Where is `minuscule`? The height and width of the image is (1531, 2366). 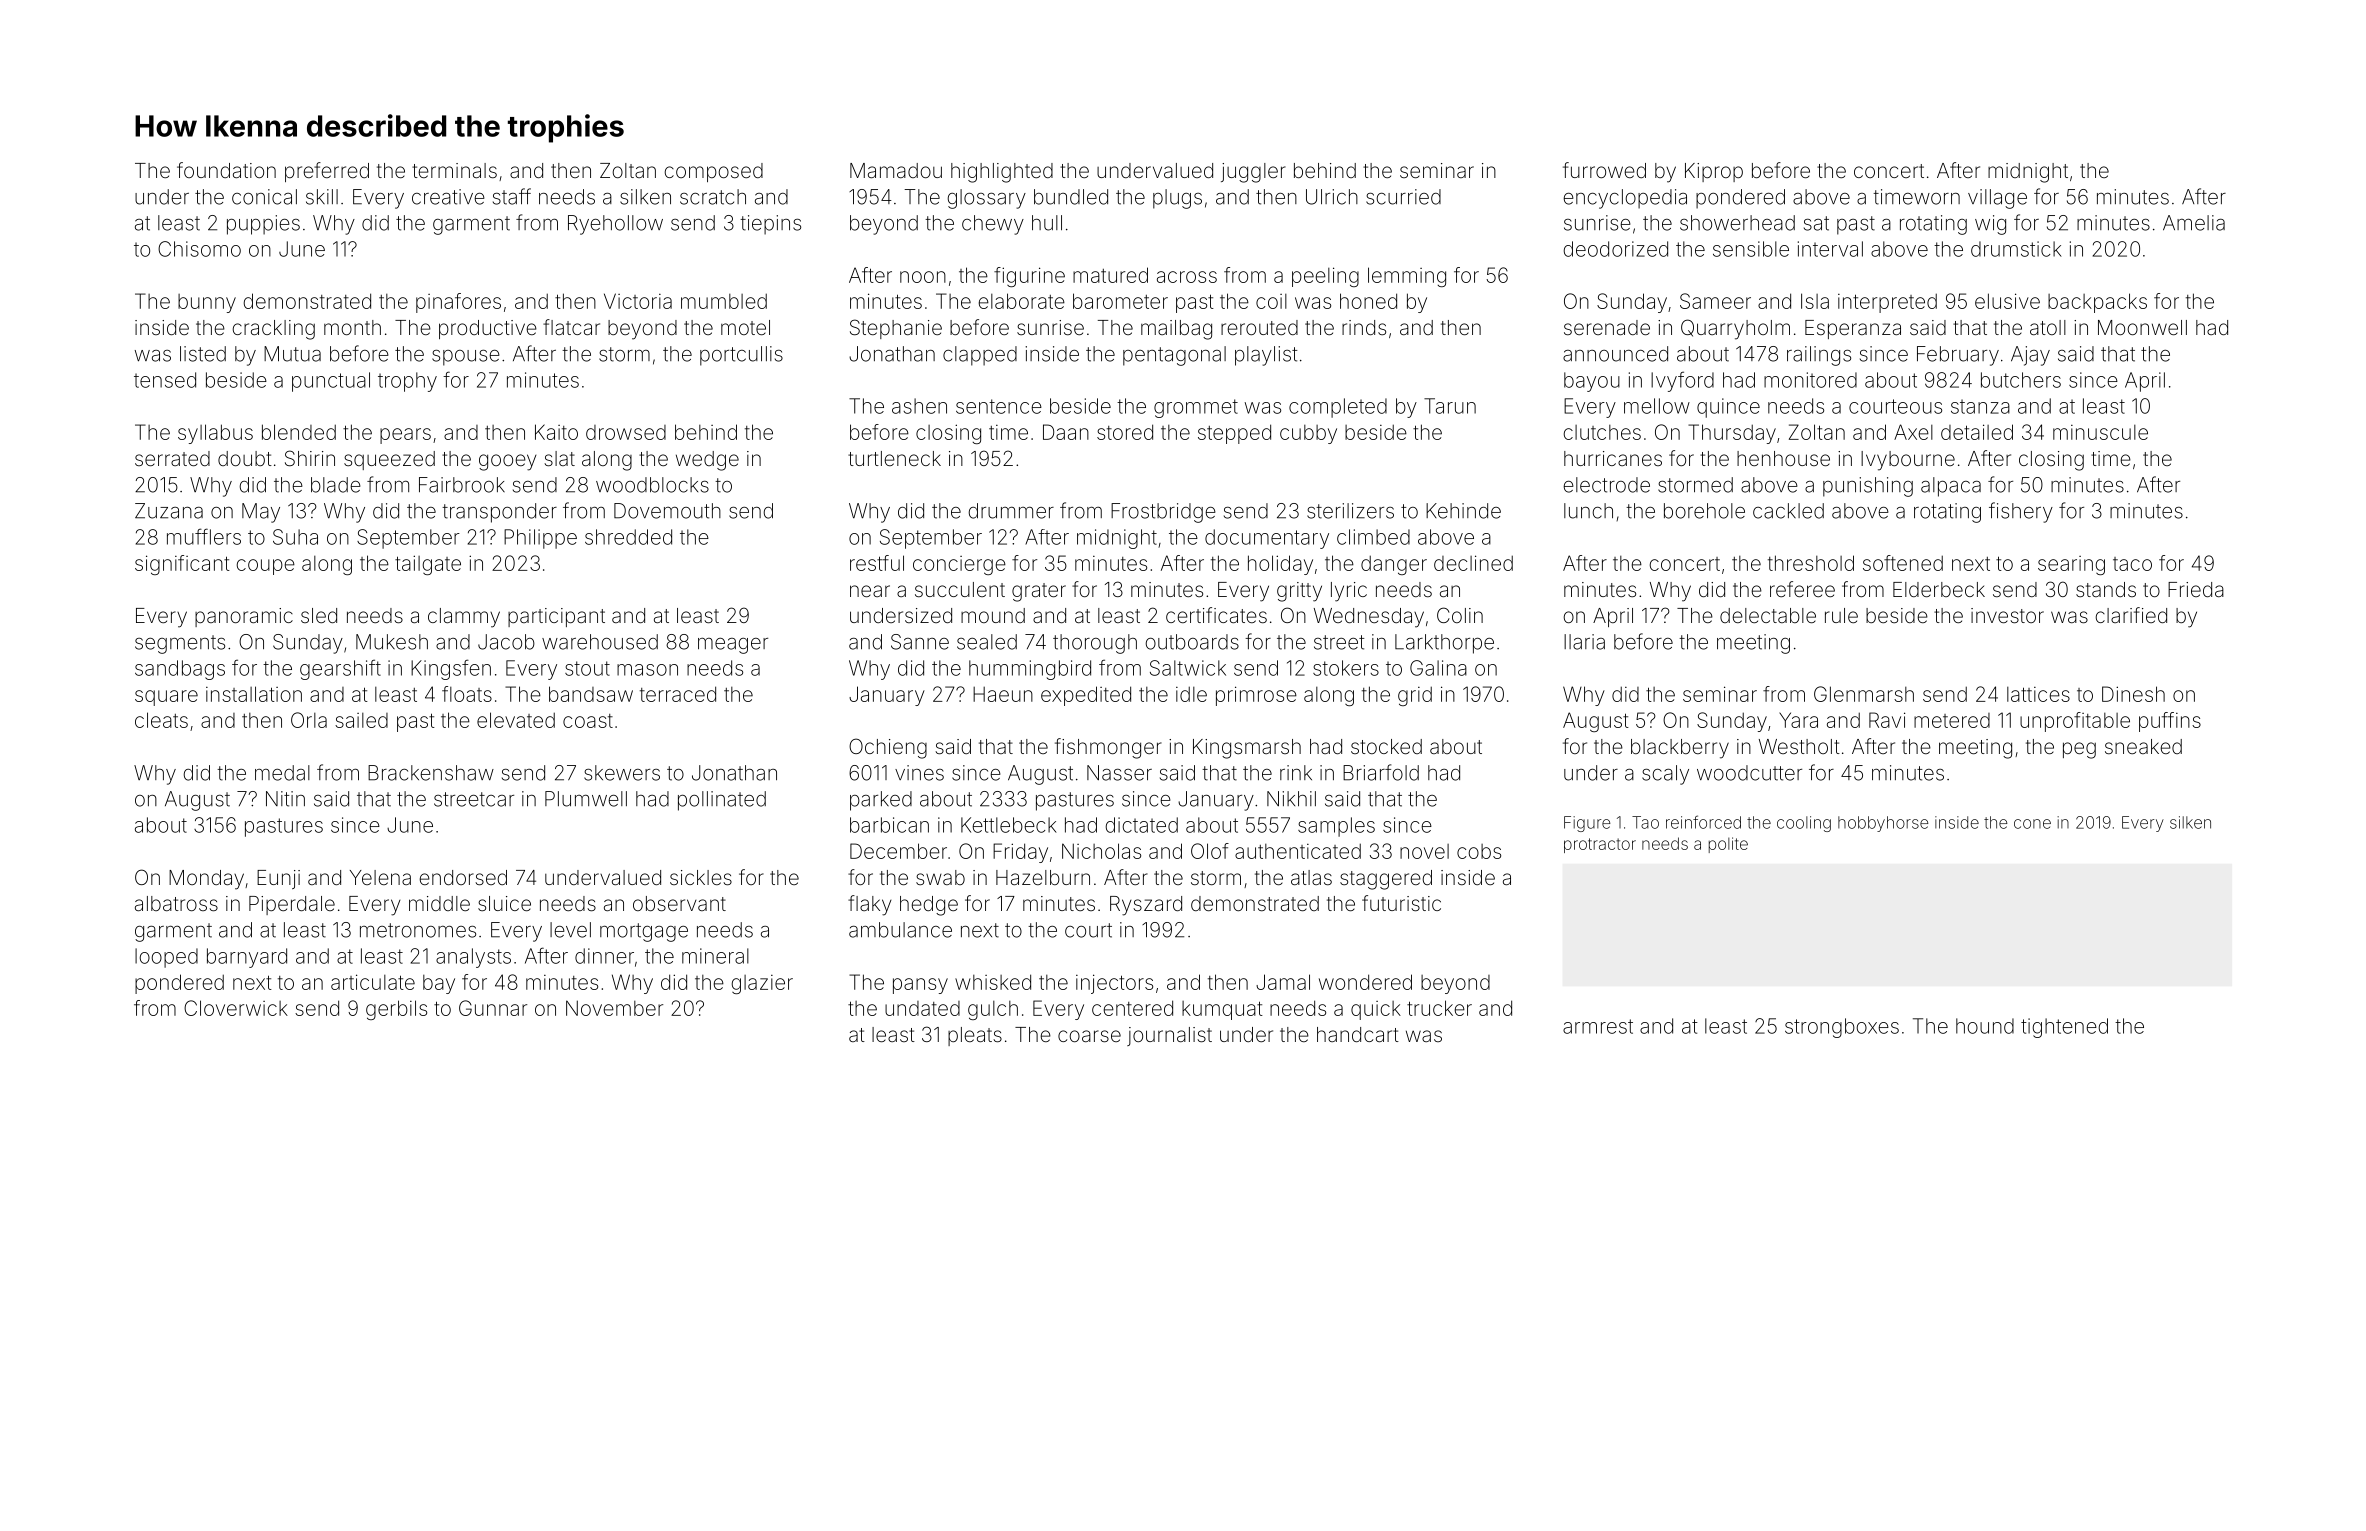 minuscule is located at coordinates (2100, 432).
